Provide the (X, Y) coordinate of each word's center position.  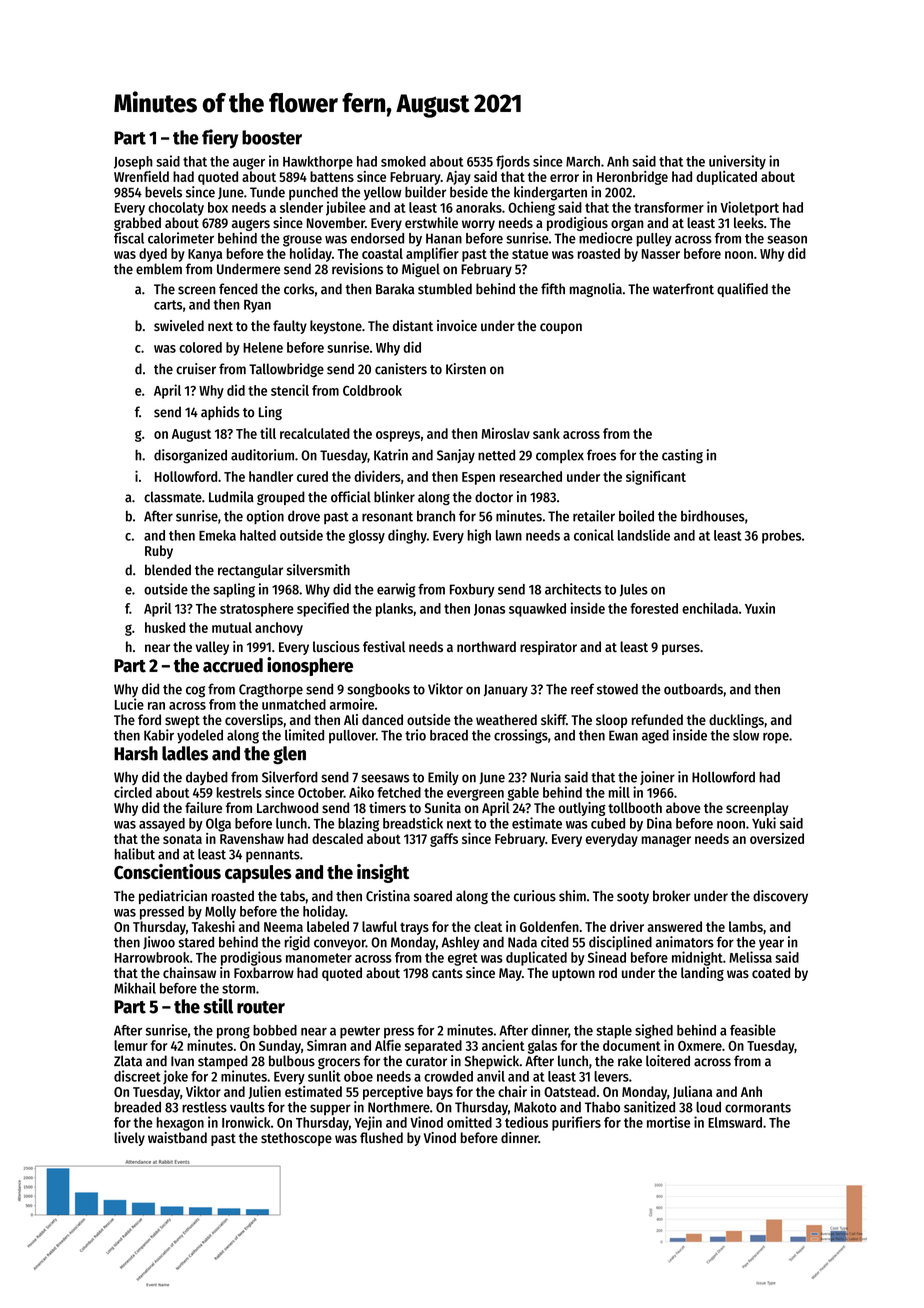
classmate (173, 497)
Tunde (267, 192)
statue (530, 254)
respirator (548, 648)
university (737, 162)
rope (776, 738)
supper (330, 1109)
